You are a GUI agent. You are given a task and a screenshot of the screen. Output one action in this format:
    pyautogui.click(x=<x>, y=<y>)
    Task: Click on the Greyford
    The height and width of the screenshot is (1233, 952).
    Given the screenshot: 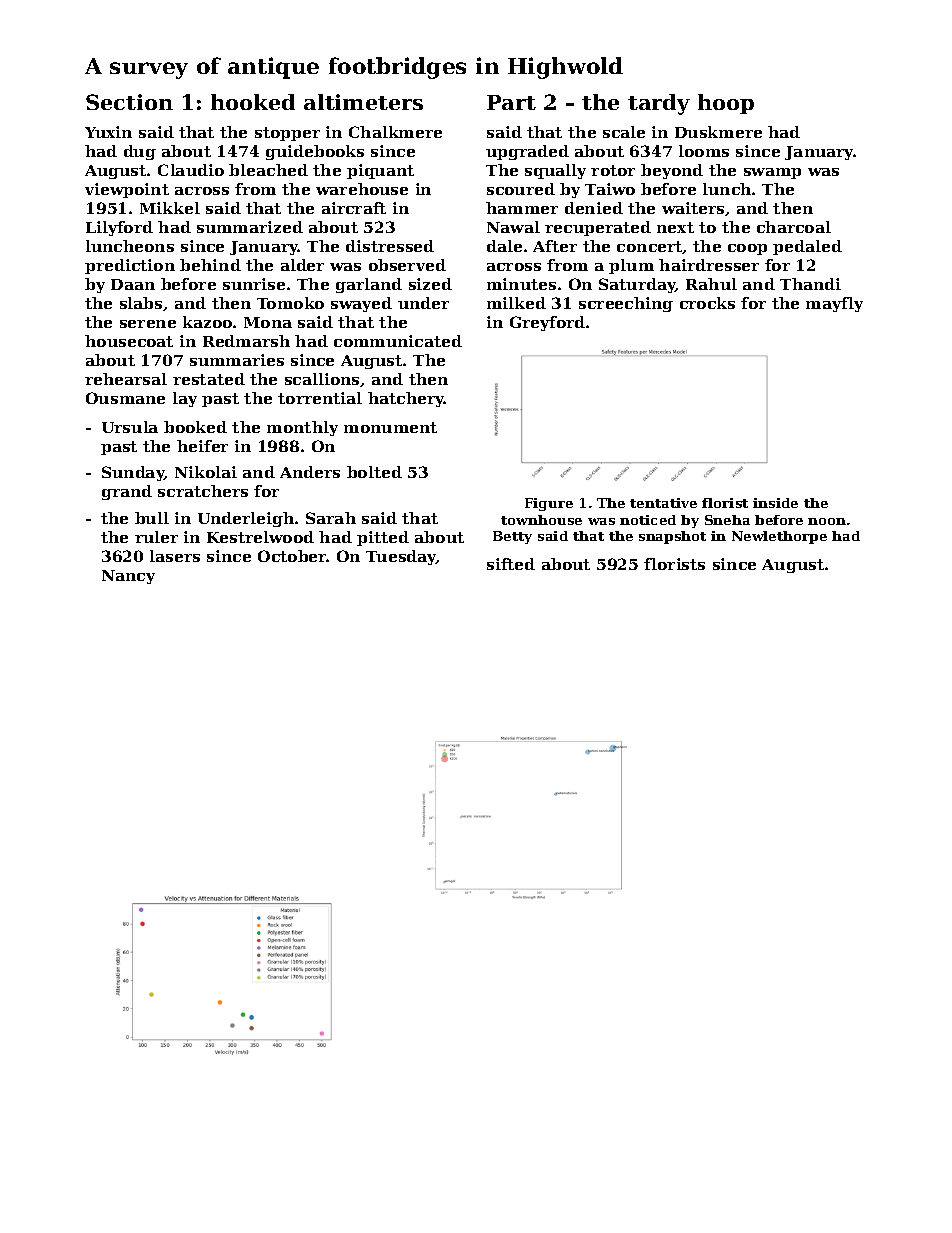 What is the action you would take?
    pyautogui.click(x=547, y=323)
